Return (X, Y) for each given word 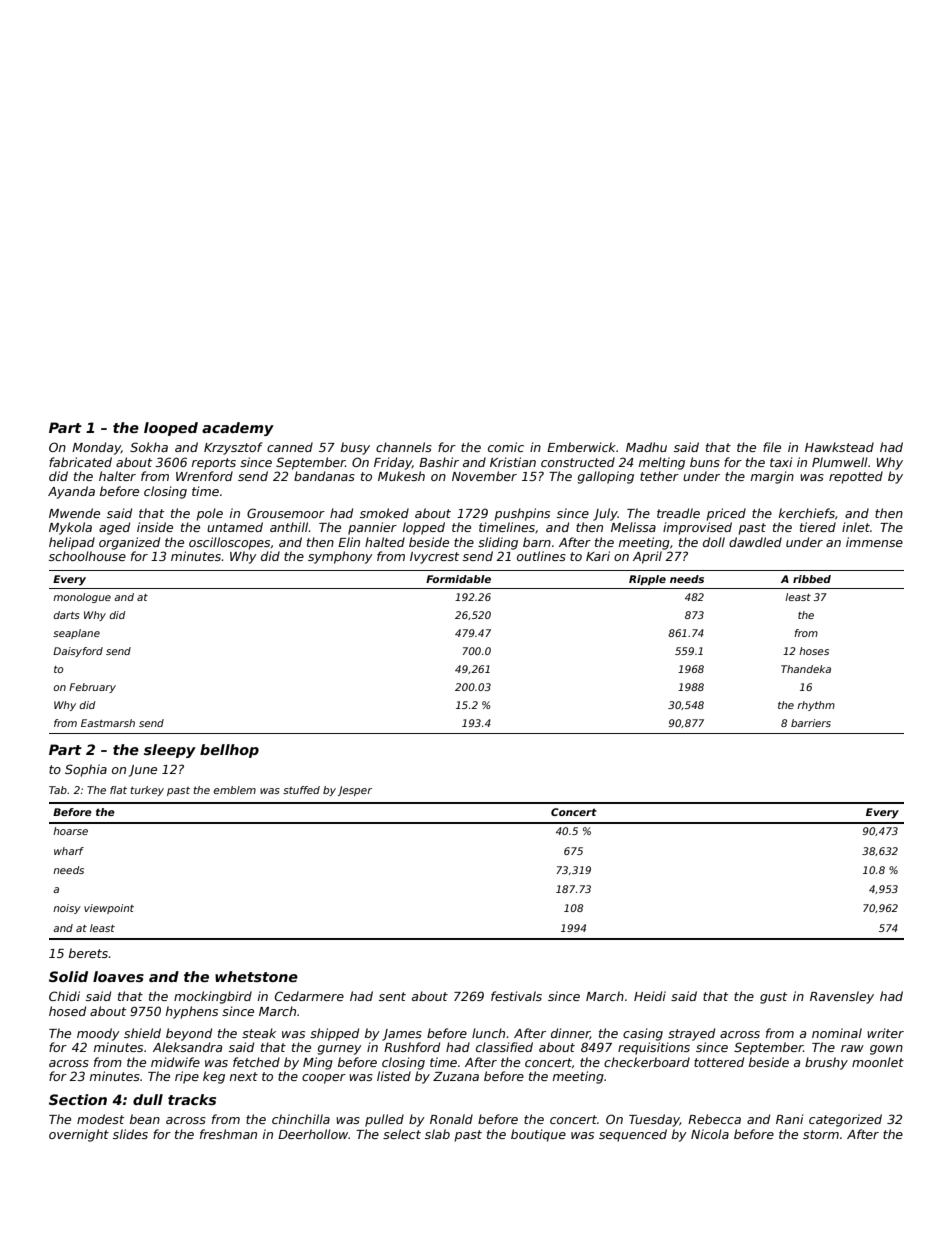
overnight (79, 1135)
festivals (516, 996)
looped (171, 429)
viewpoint (109, 909)
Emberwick (581, 447)
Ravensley (842, 997)
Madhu (646, 447)
